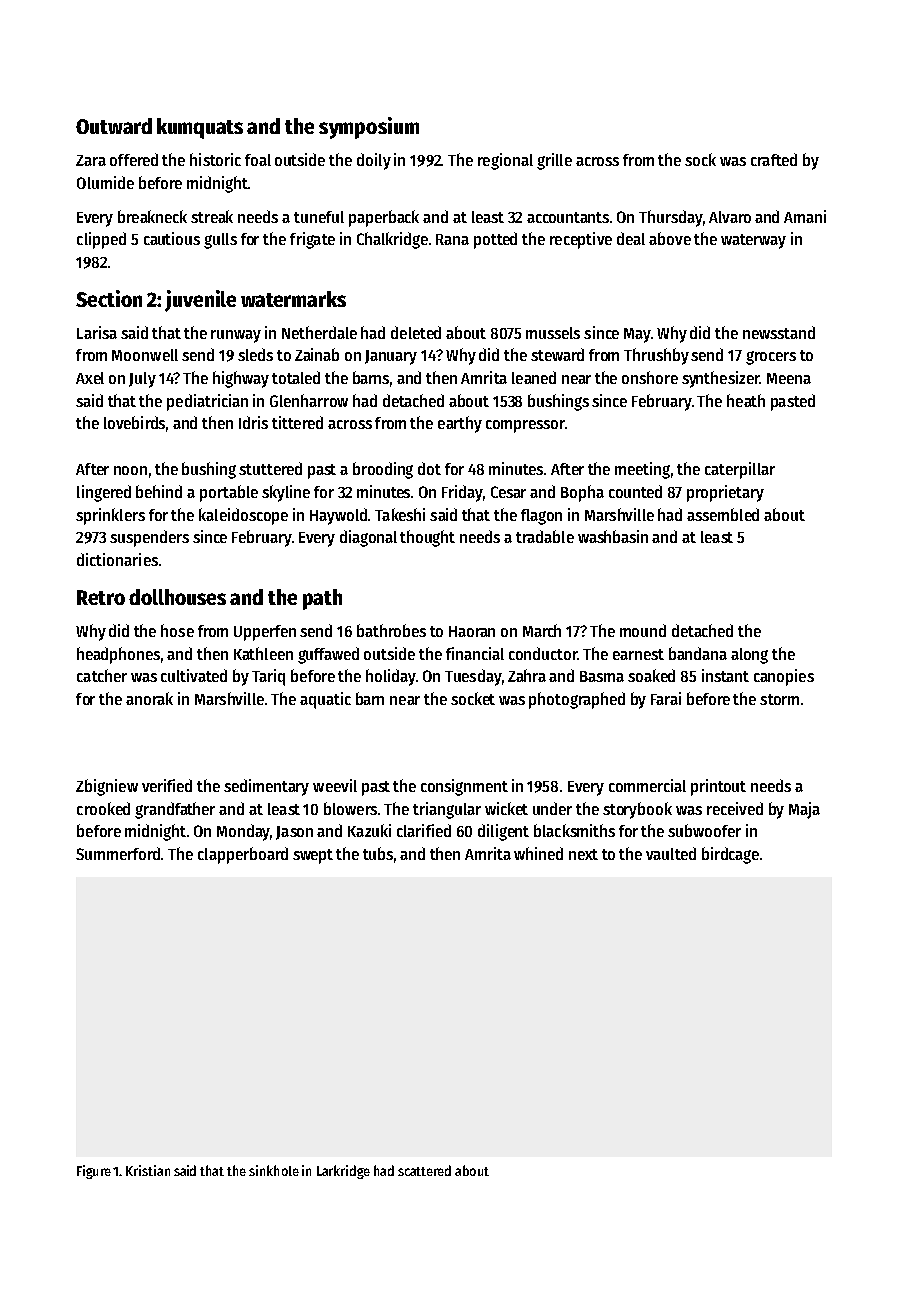  What do you see at coordinates (266, 787) in the page?
I see `sedimentary` at bounding box center [266, 787].
